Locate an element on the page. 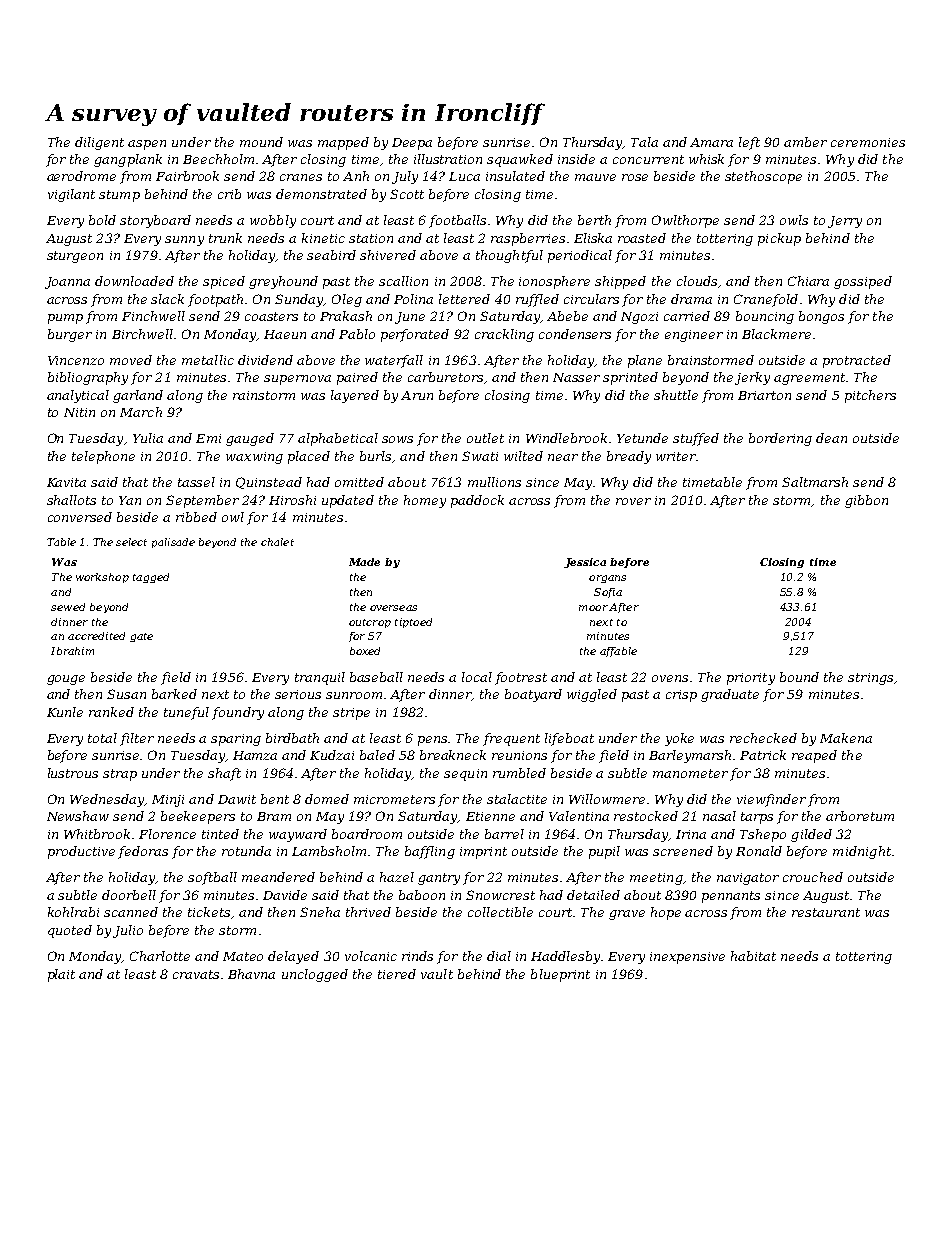 Image resolution: width=952 pixels, height=1233 pixels. rumbled is located at coordinates (519, 773).
